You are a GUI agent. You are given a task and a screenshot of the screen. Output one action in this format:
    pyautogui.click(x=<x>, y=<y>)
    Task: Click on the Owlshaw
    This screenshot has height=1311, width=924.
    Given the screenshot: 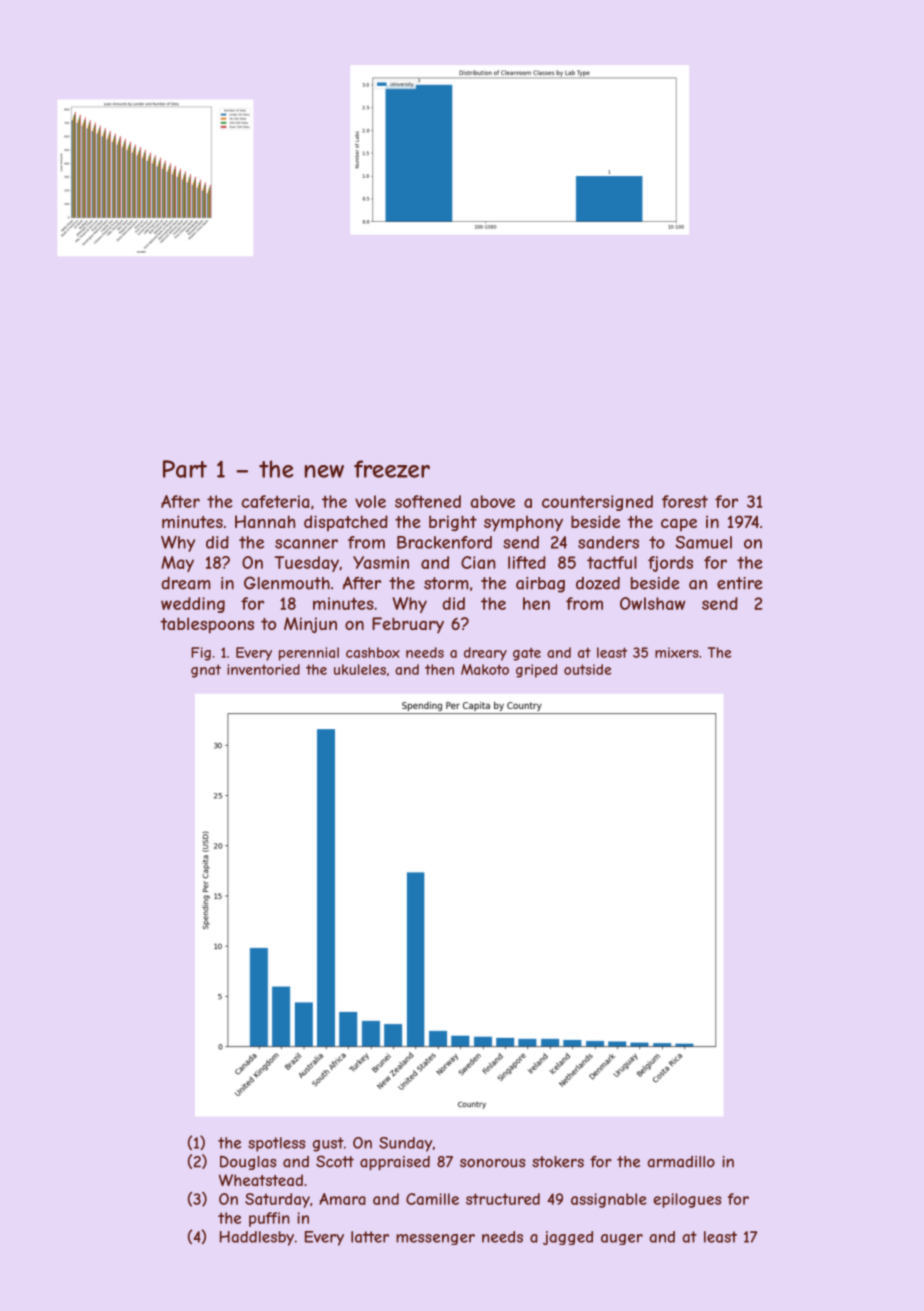 What is the action you would take?
    pyautogui.click(x=653, y=603)
